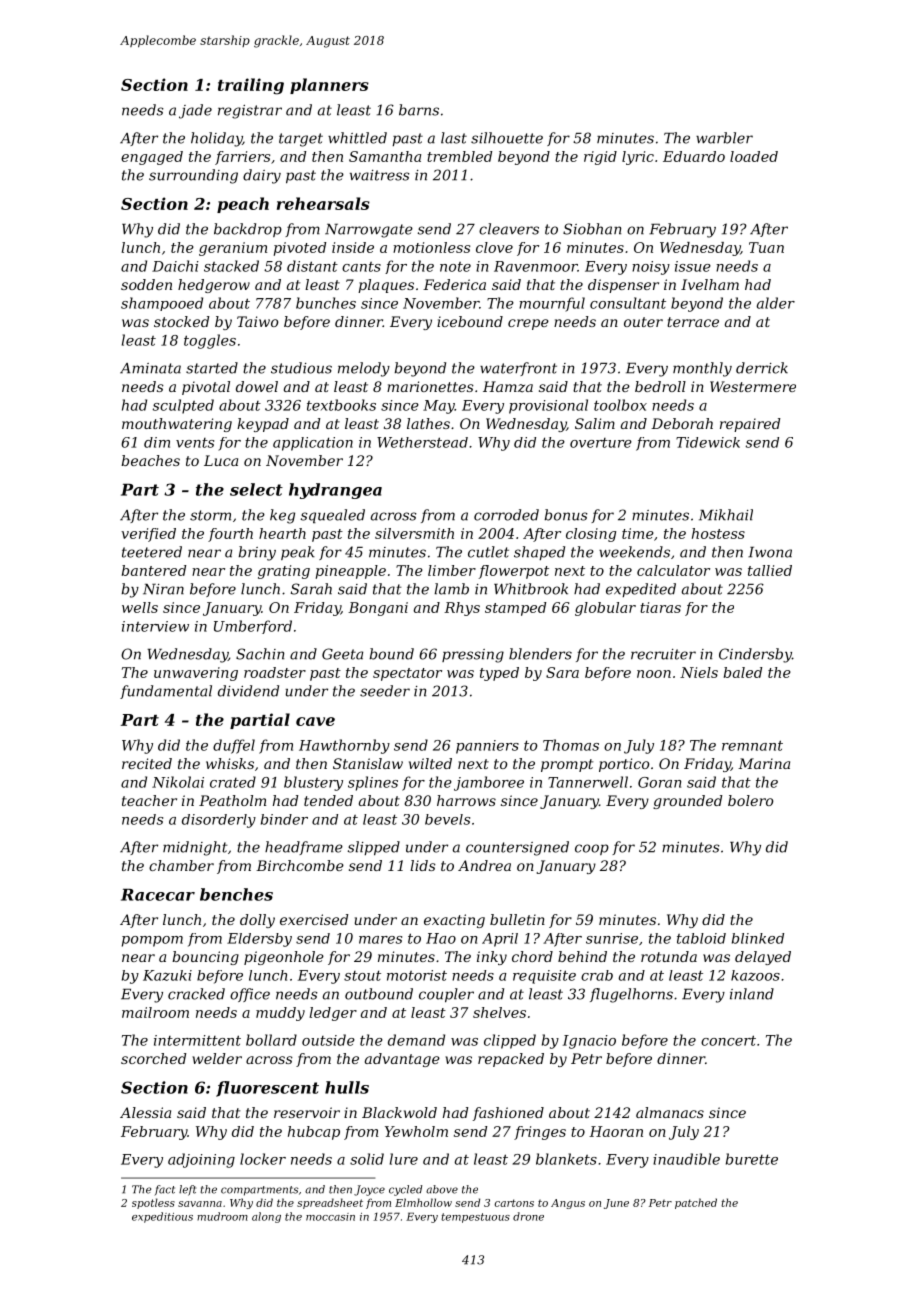 The width and height of the screenshot is (924, 1308). Describe the element at coordinates (414, 533) in the screenshot. I see `silversmith` at that location.
